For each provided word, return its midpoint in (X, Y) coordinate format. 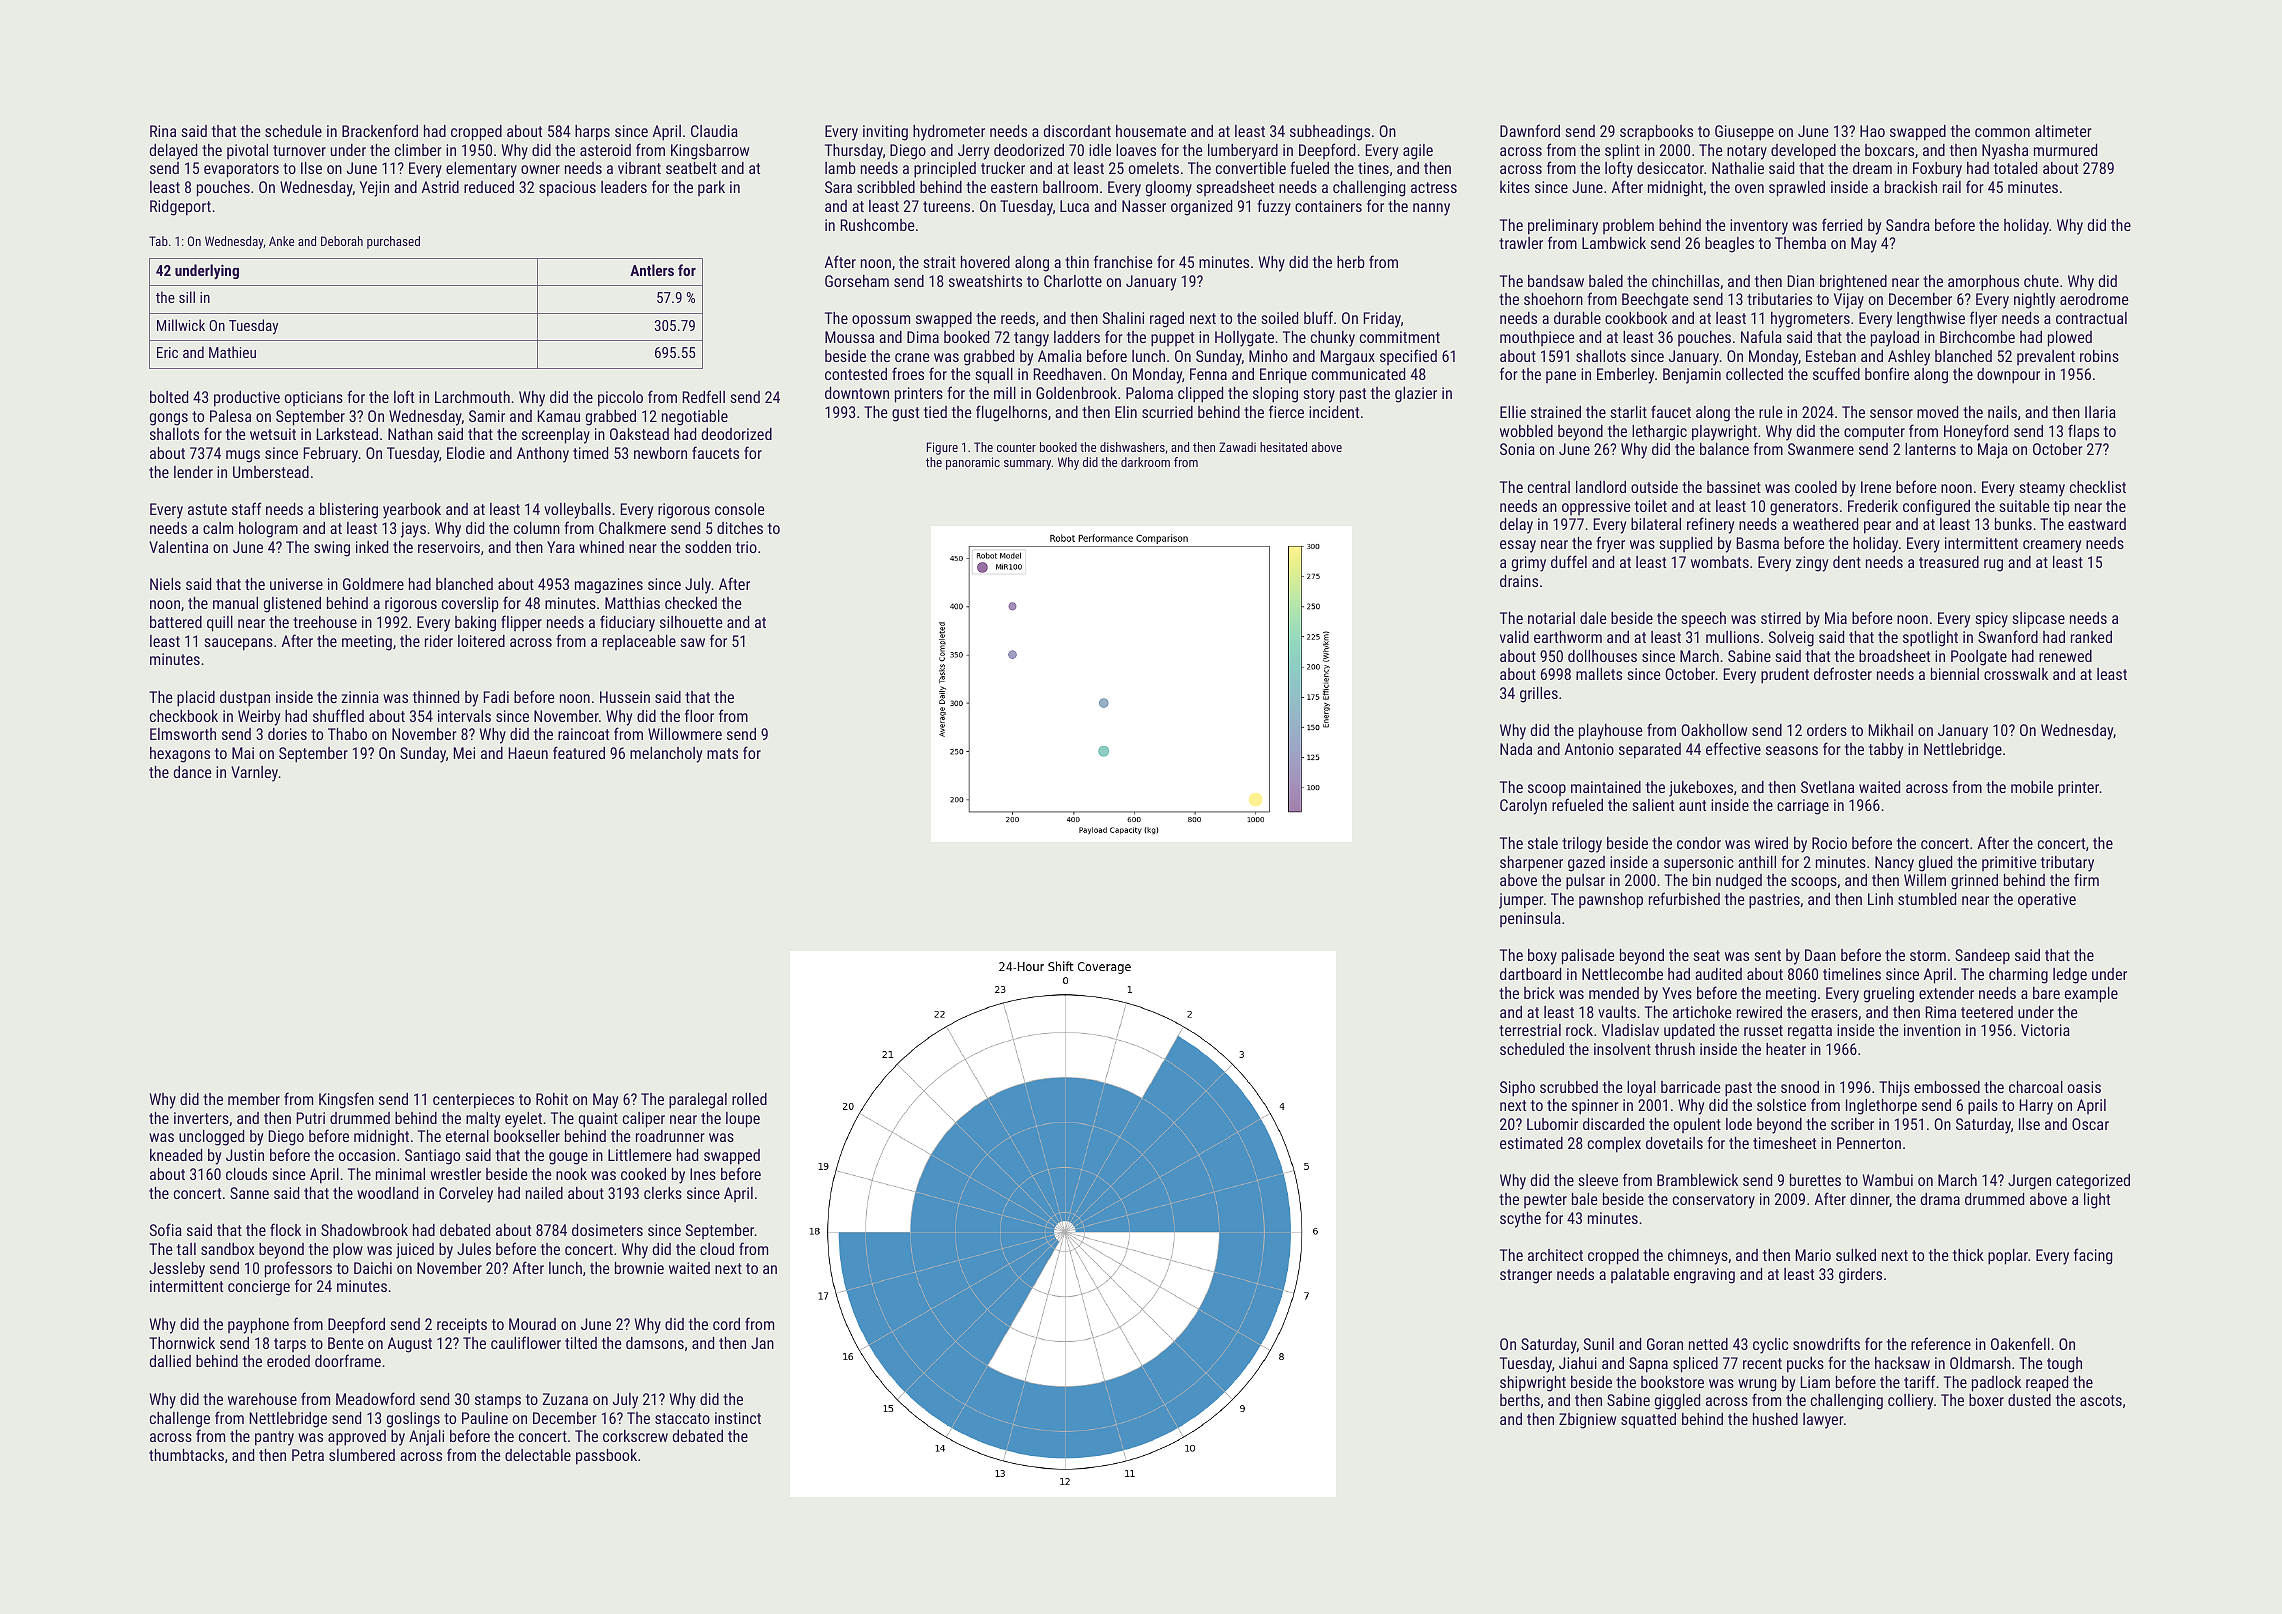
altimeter (2063, 131)
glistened (292, 605)
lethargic (1659, 433)
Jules (474, 1249)
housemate (1151, 131)
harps (592, 133)
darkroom (1145, 462)
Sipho (1517, 1089)
